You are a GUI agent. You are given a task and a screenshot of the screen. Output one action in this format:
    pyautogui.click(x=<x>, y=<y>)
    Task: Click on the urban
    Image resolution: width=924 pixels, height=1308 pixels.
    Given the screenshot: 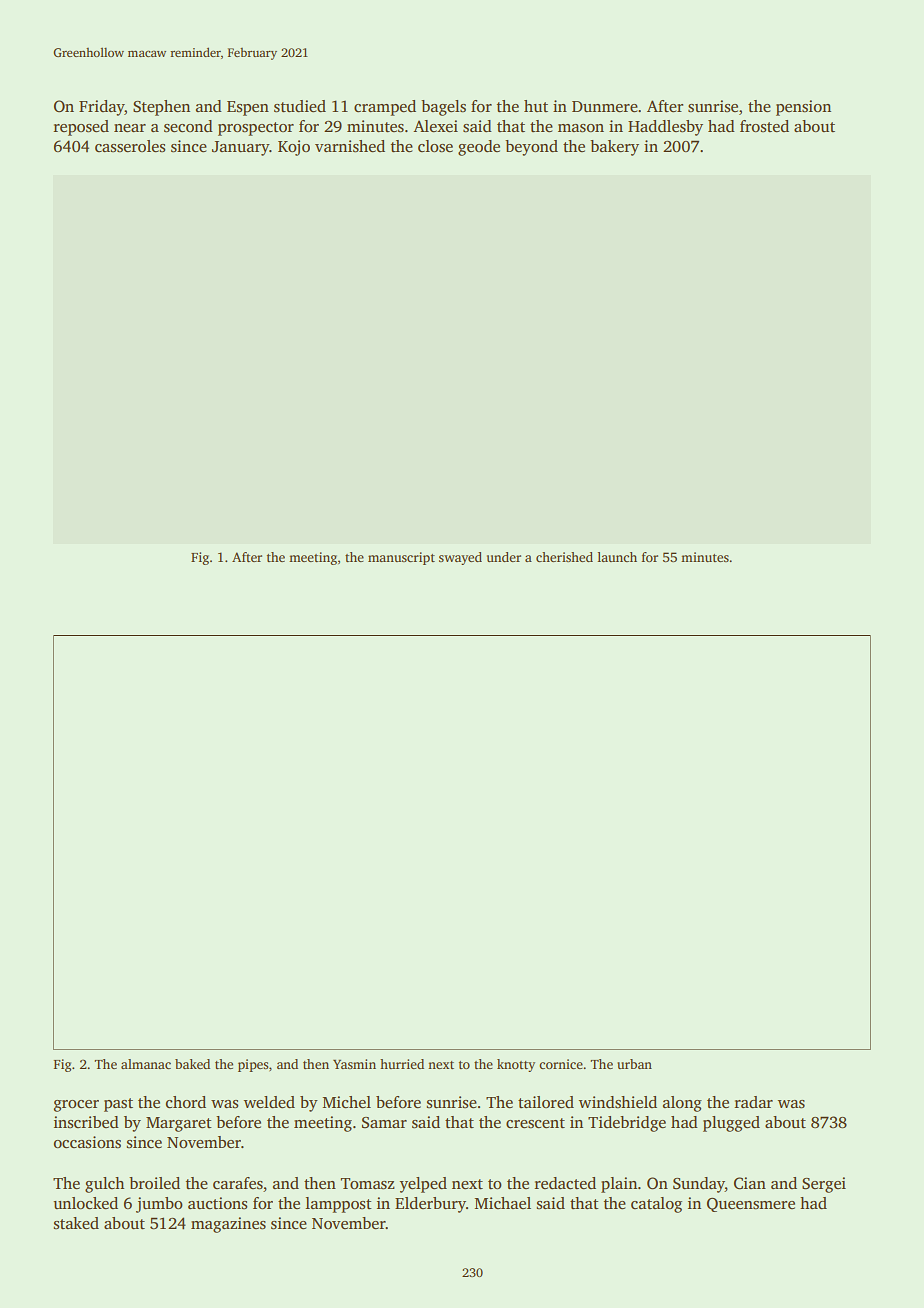 What is the action you would take?
    pyautogui.click(x=634, y=1064)
